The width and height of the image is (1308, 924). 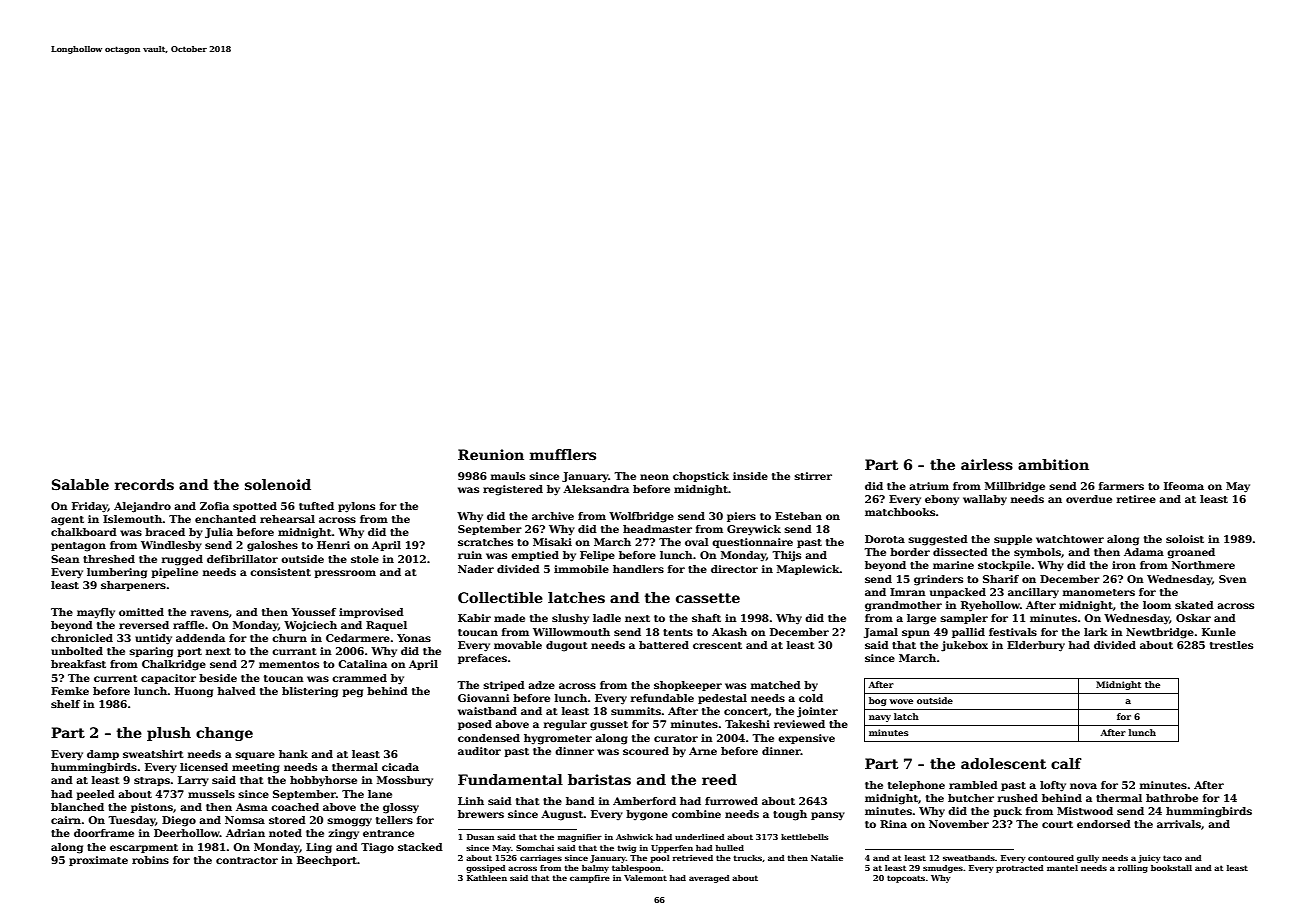 What do you see at coordinates (219, 533) in the image?
I see `Julia` at bounding box center [219, 533].
